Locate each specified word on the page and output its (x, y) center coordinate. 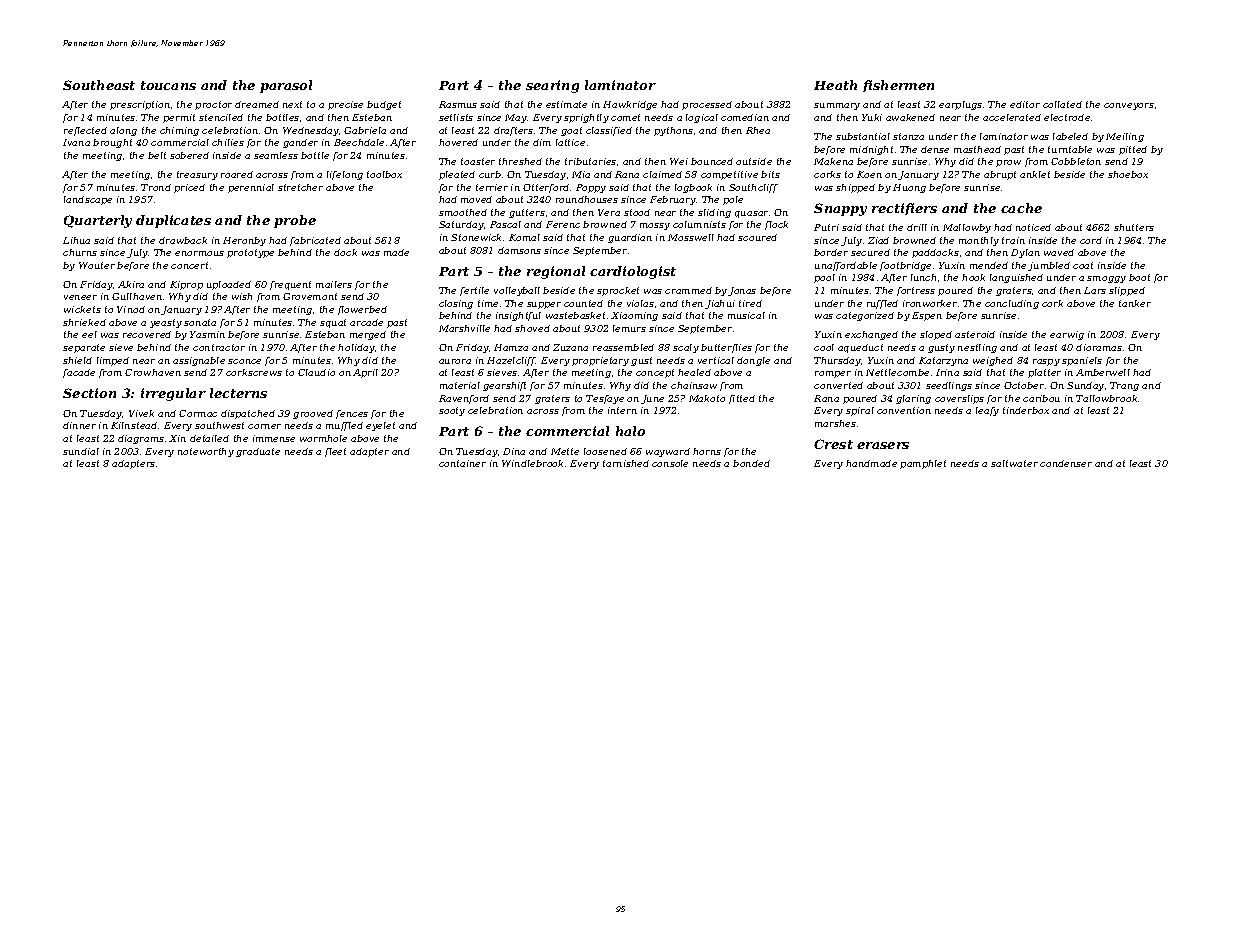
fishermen (898, 86)
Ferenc (563, 224)
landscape (88, 200)
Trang (1124, 386)
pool (824, 278)
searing (552, 86)
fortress (916, 291)
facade (79, 373)
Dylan (1025, 253)
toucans (168, 85)
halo (630, 431)
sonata (200, 322)
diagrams (141, 439)
